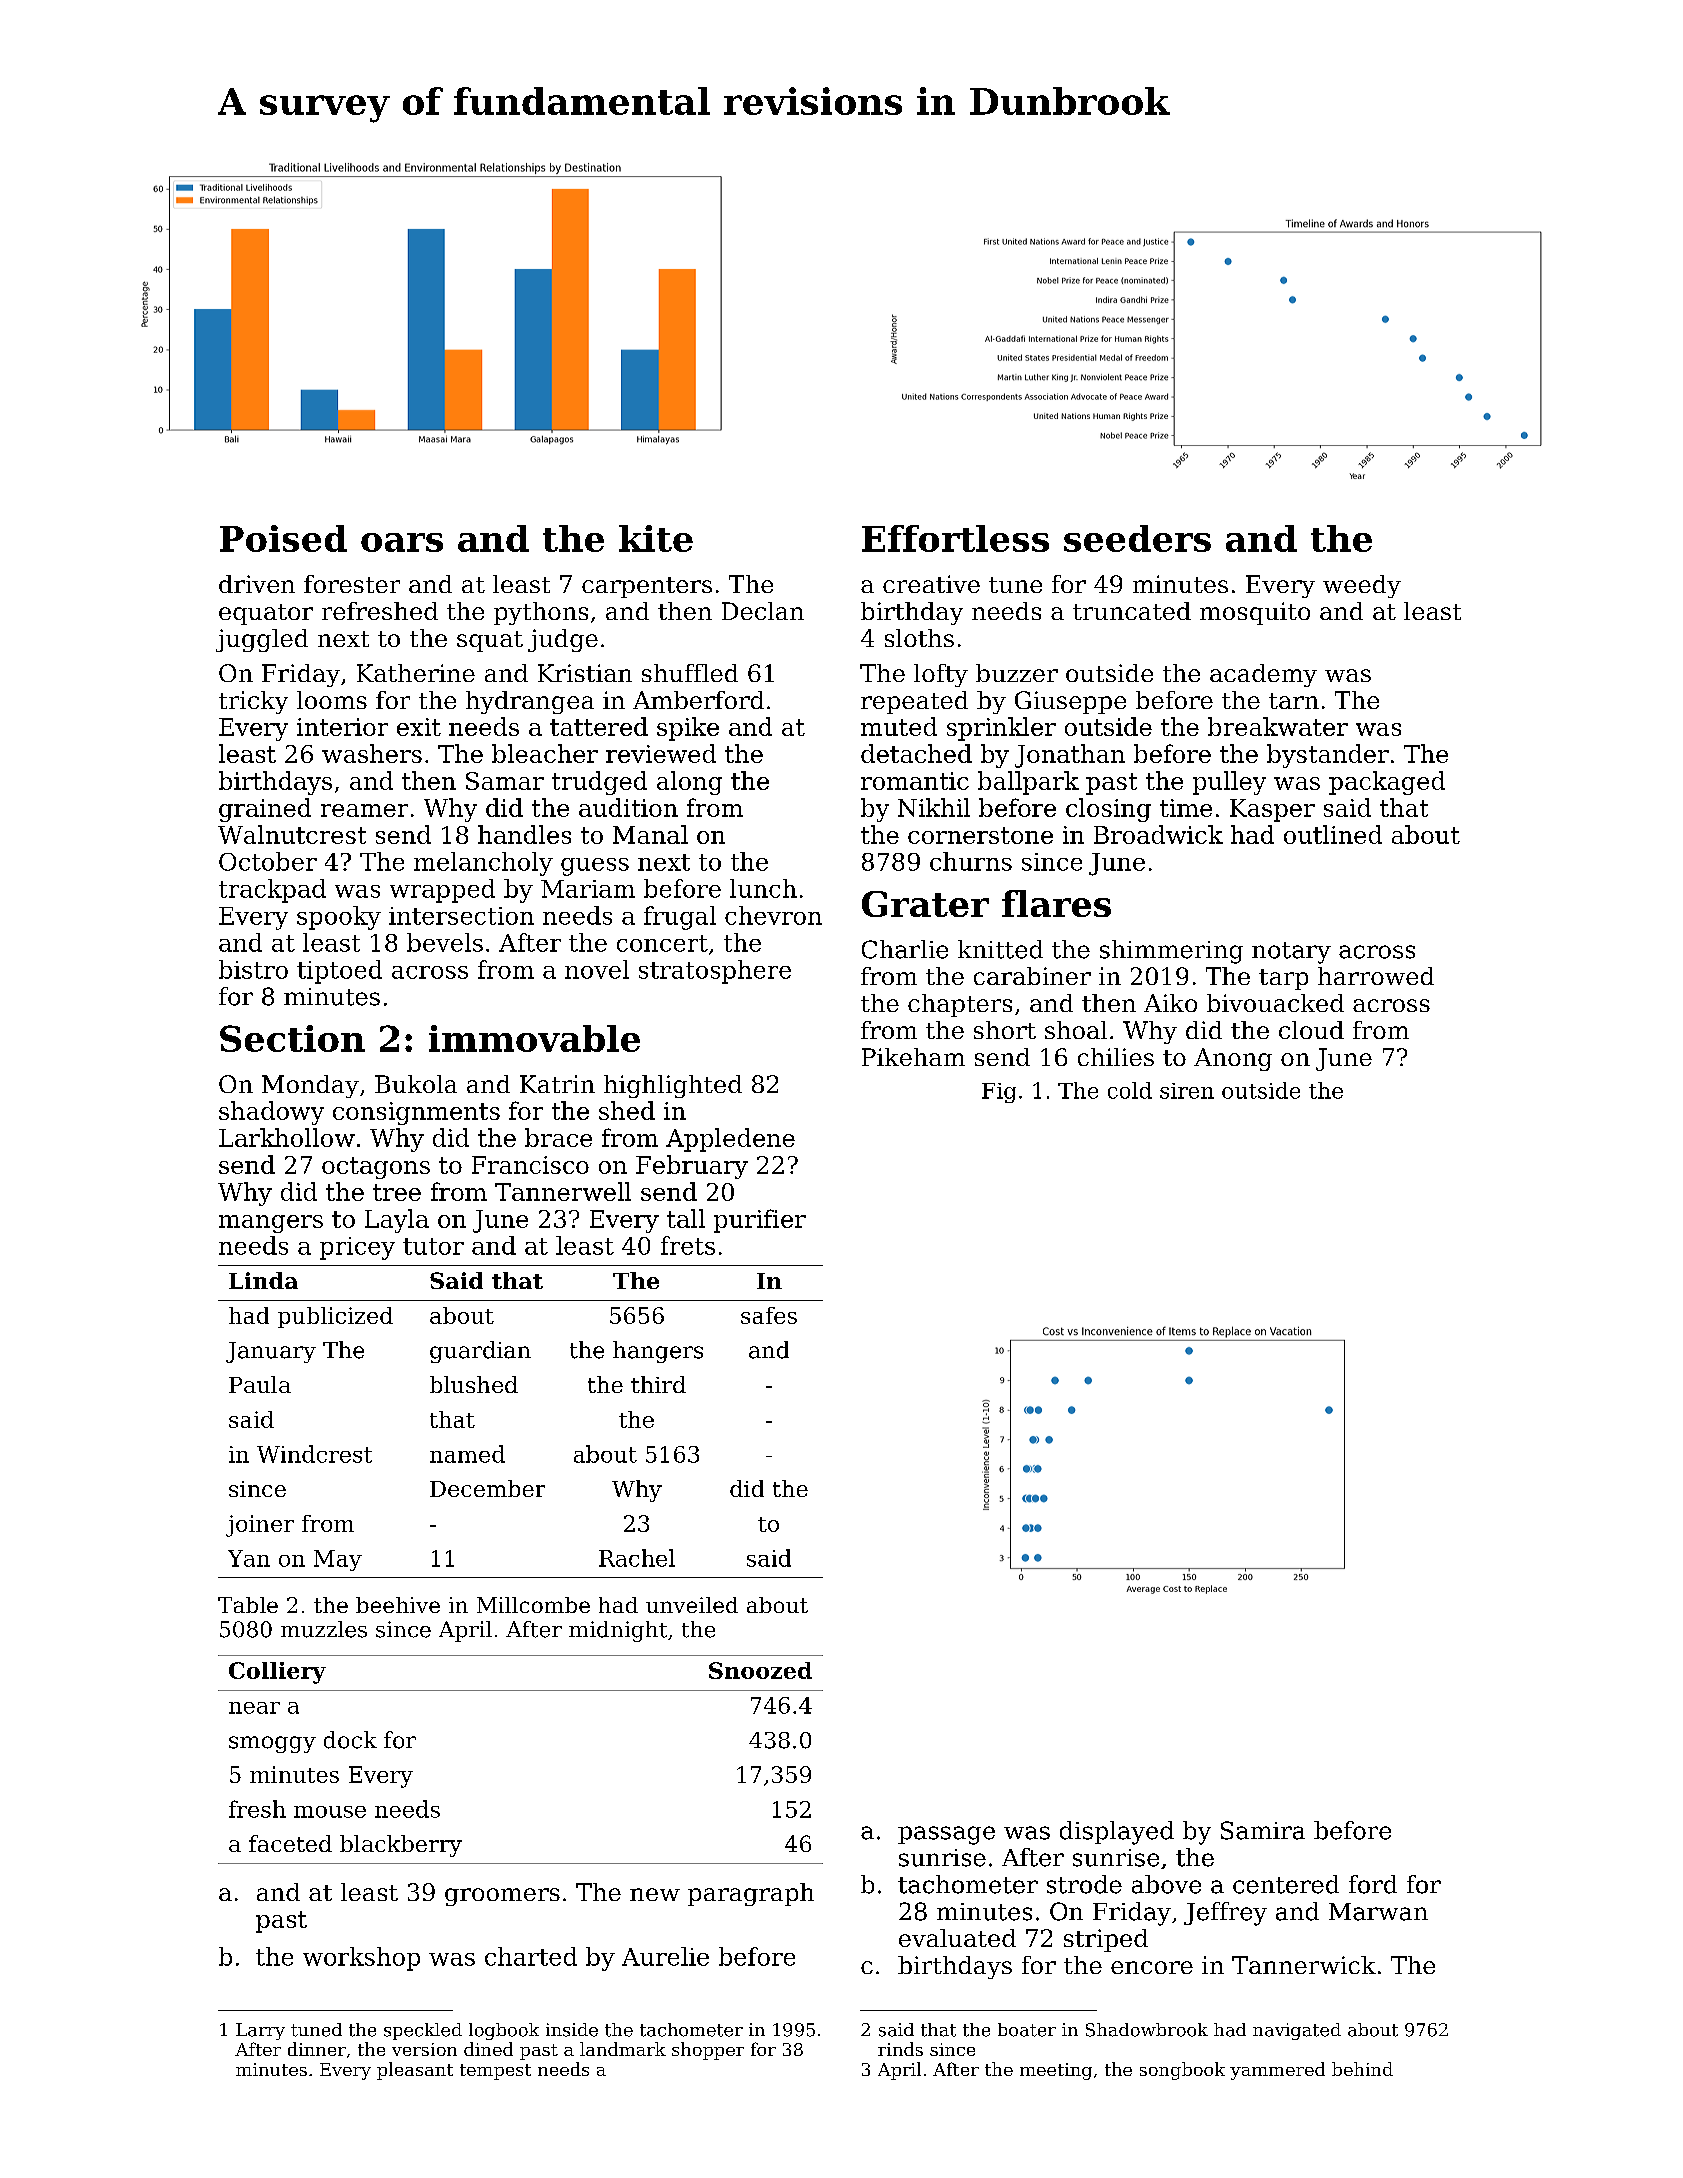 The height and width of the page is (2178, 1683). I want to click on Samira, so click(1263, 1830).
